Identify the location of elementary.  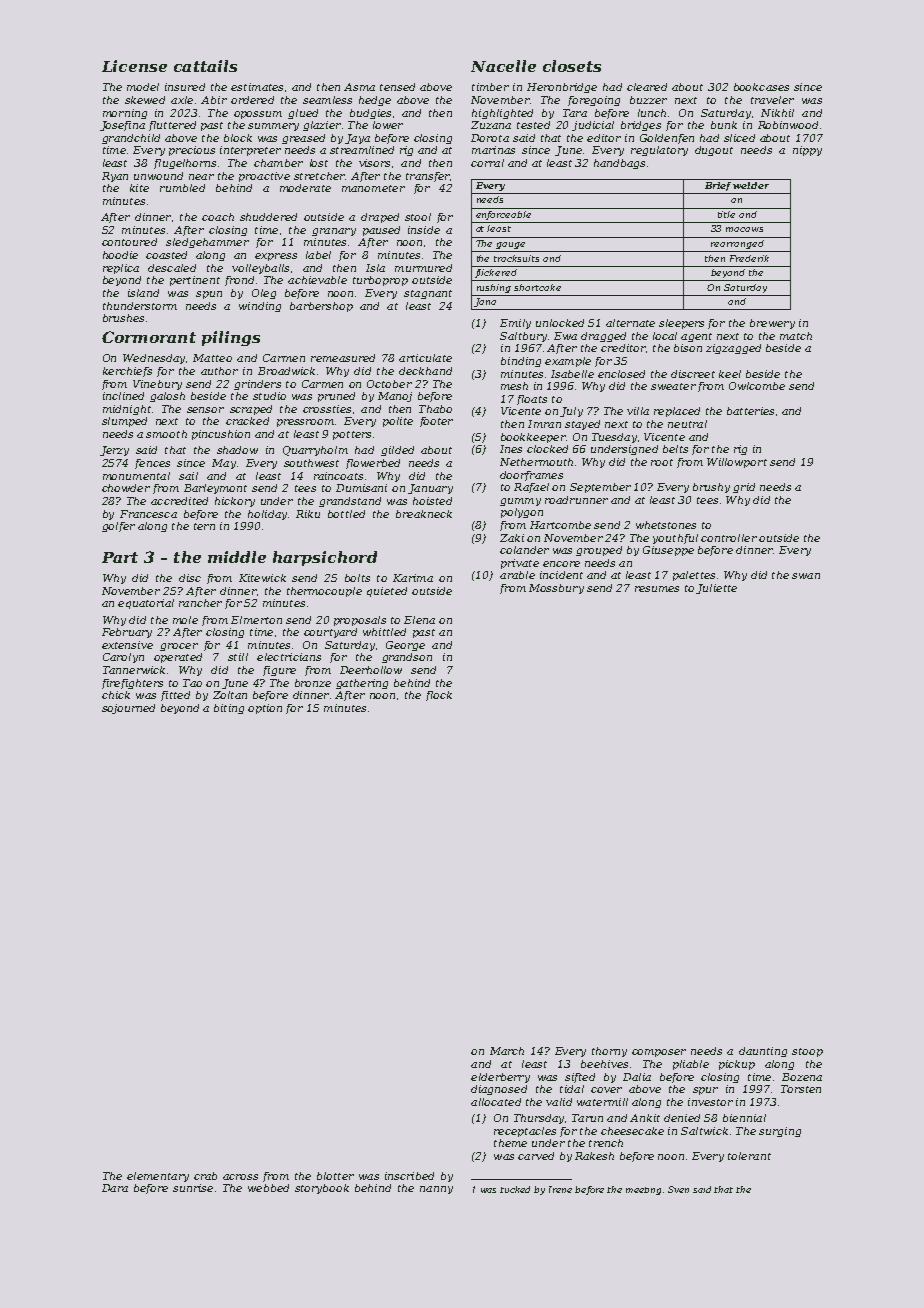
(158, 1177).
